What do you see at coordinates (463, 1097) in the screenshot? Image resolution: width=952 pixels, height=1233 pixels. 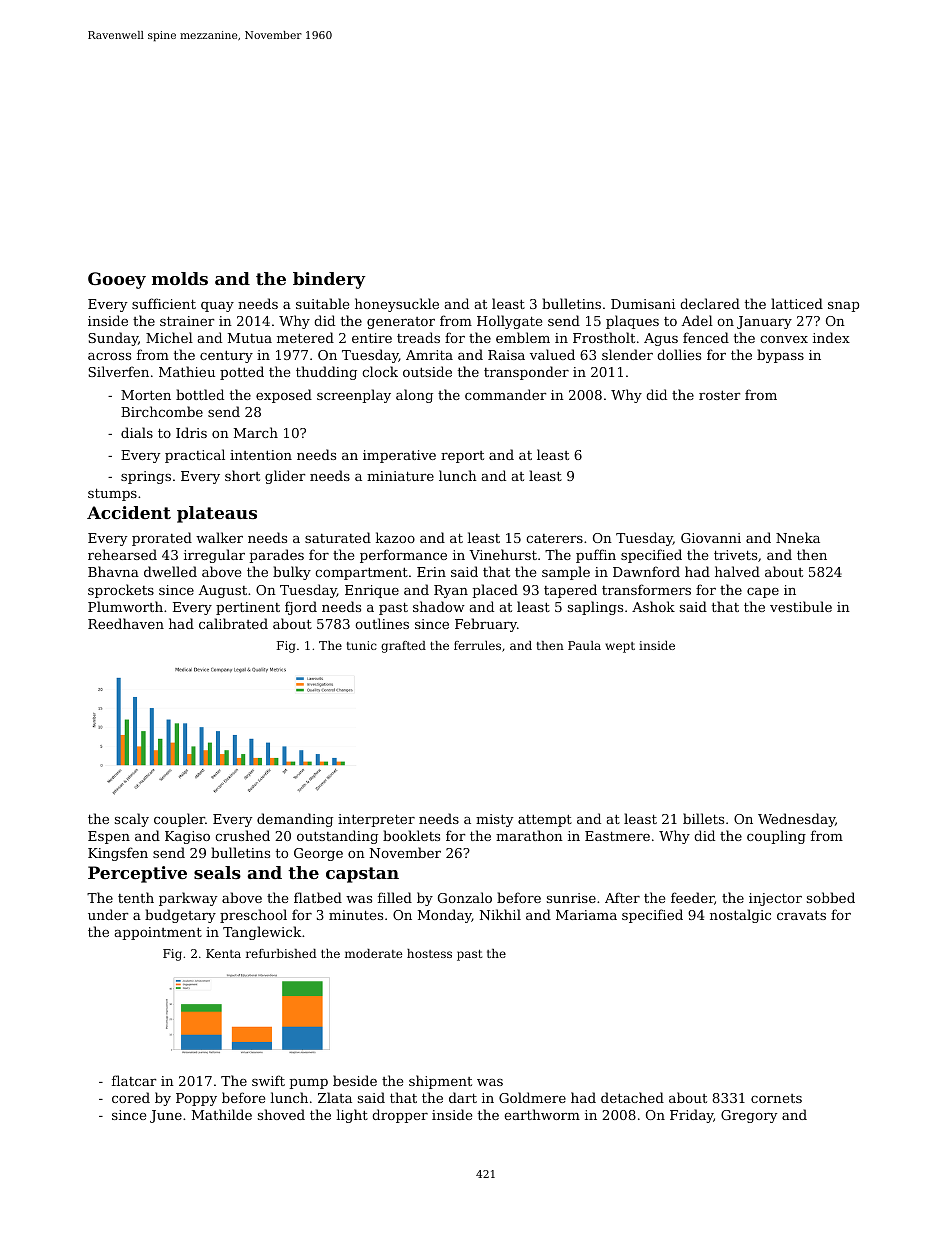 I see `dart` at bounding box center [463, 1097].
